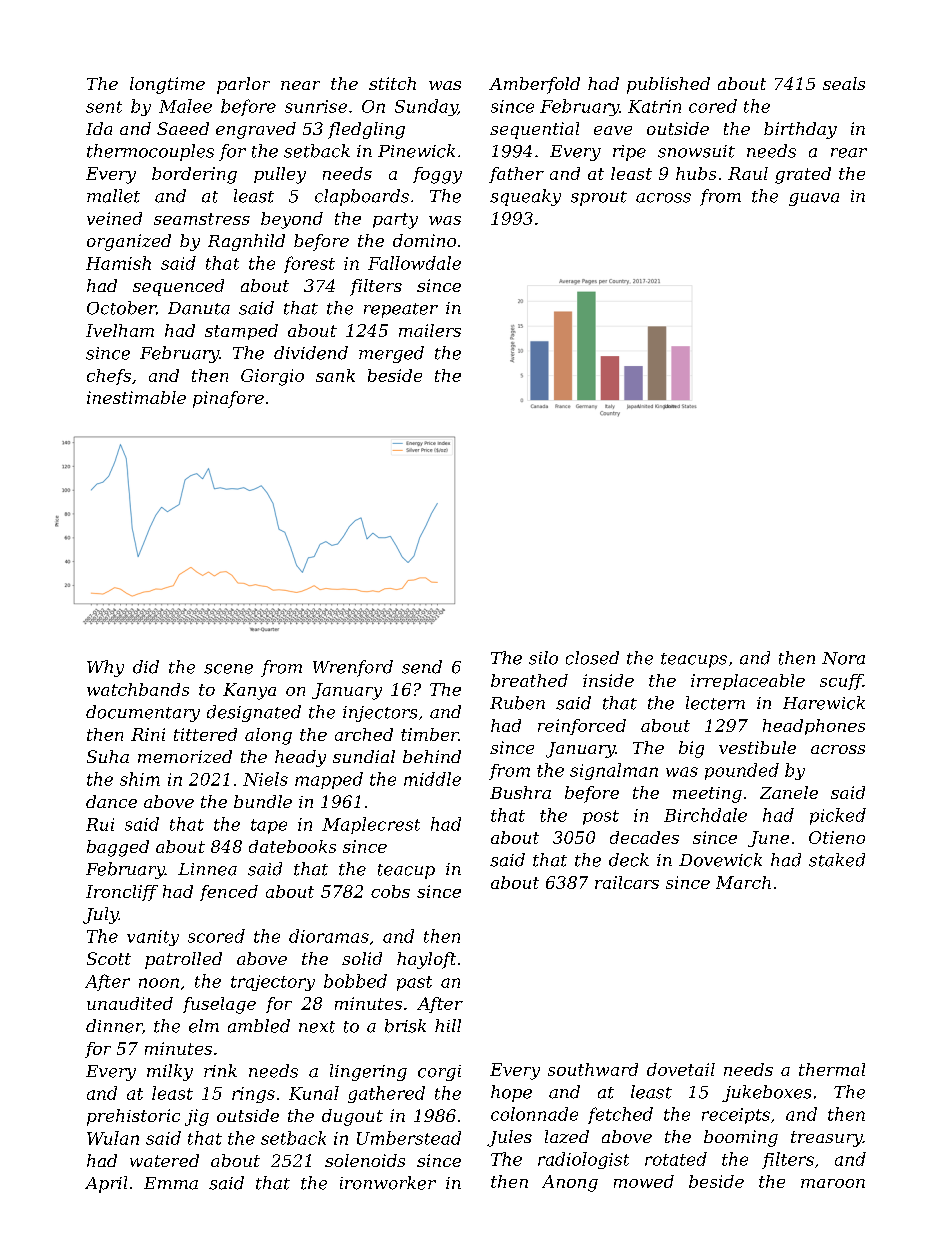 The width and height of the document is (952, 1233). I want to click on hayloft, so click(426, 960).
